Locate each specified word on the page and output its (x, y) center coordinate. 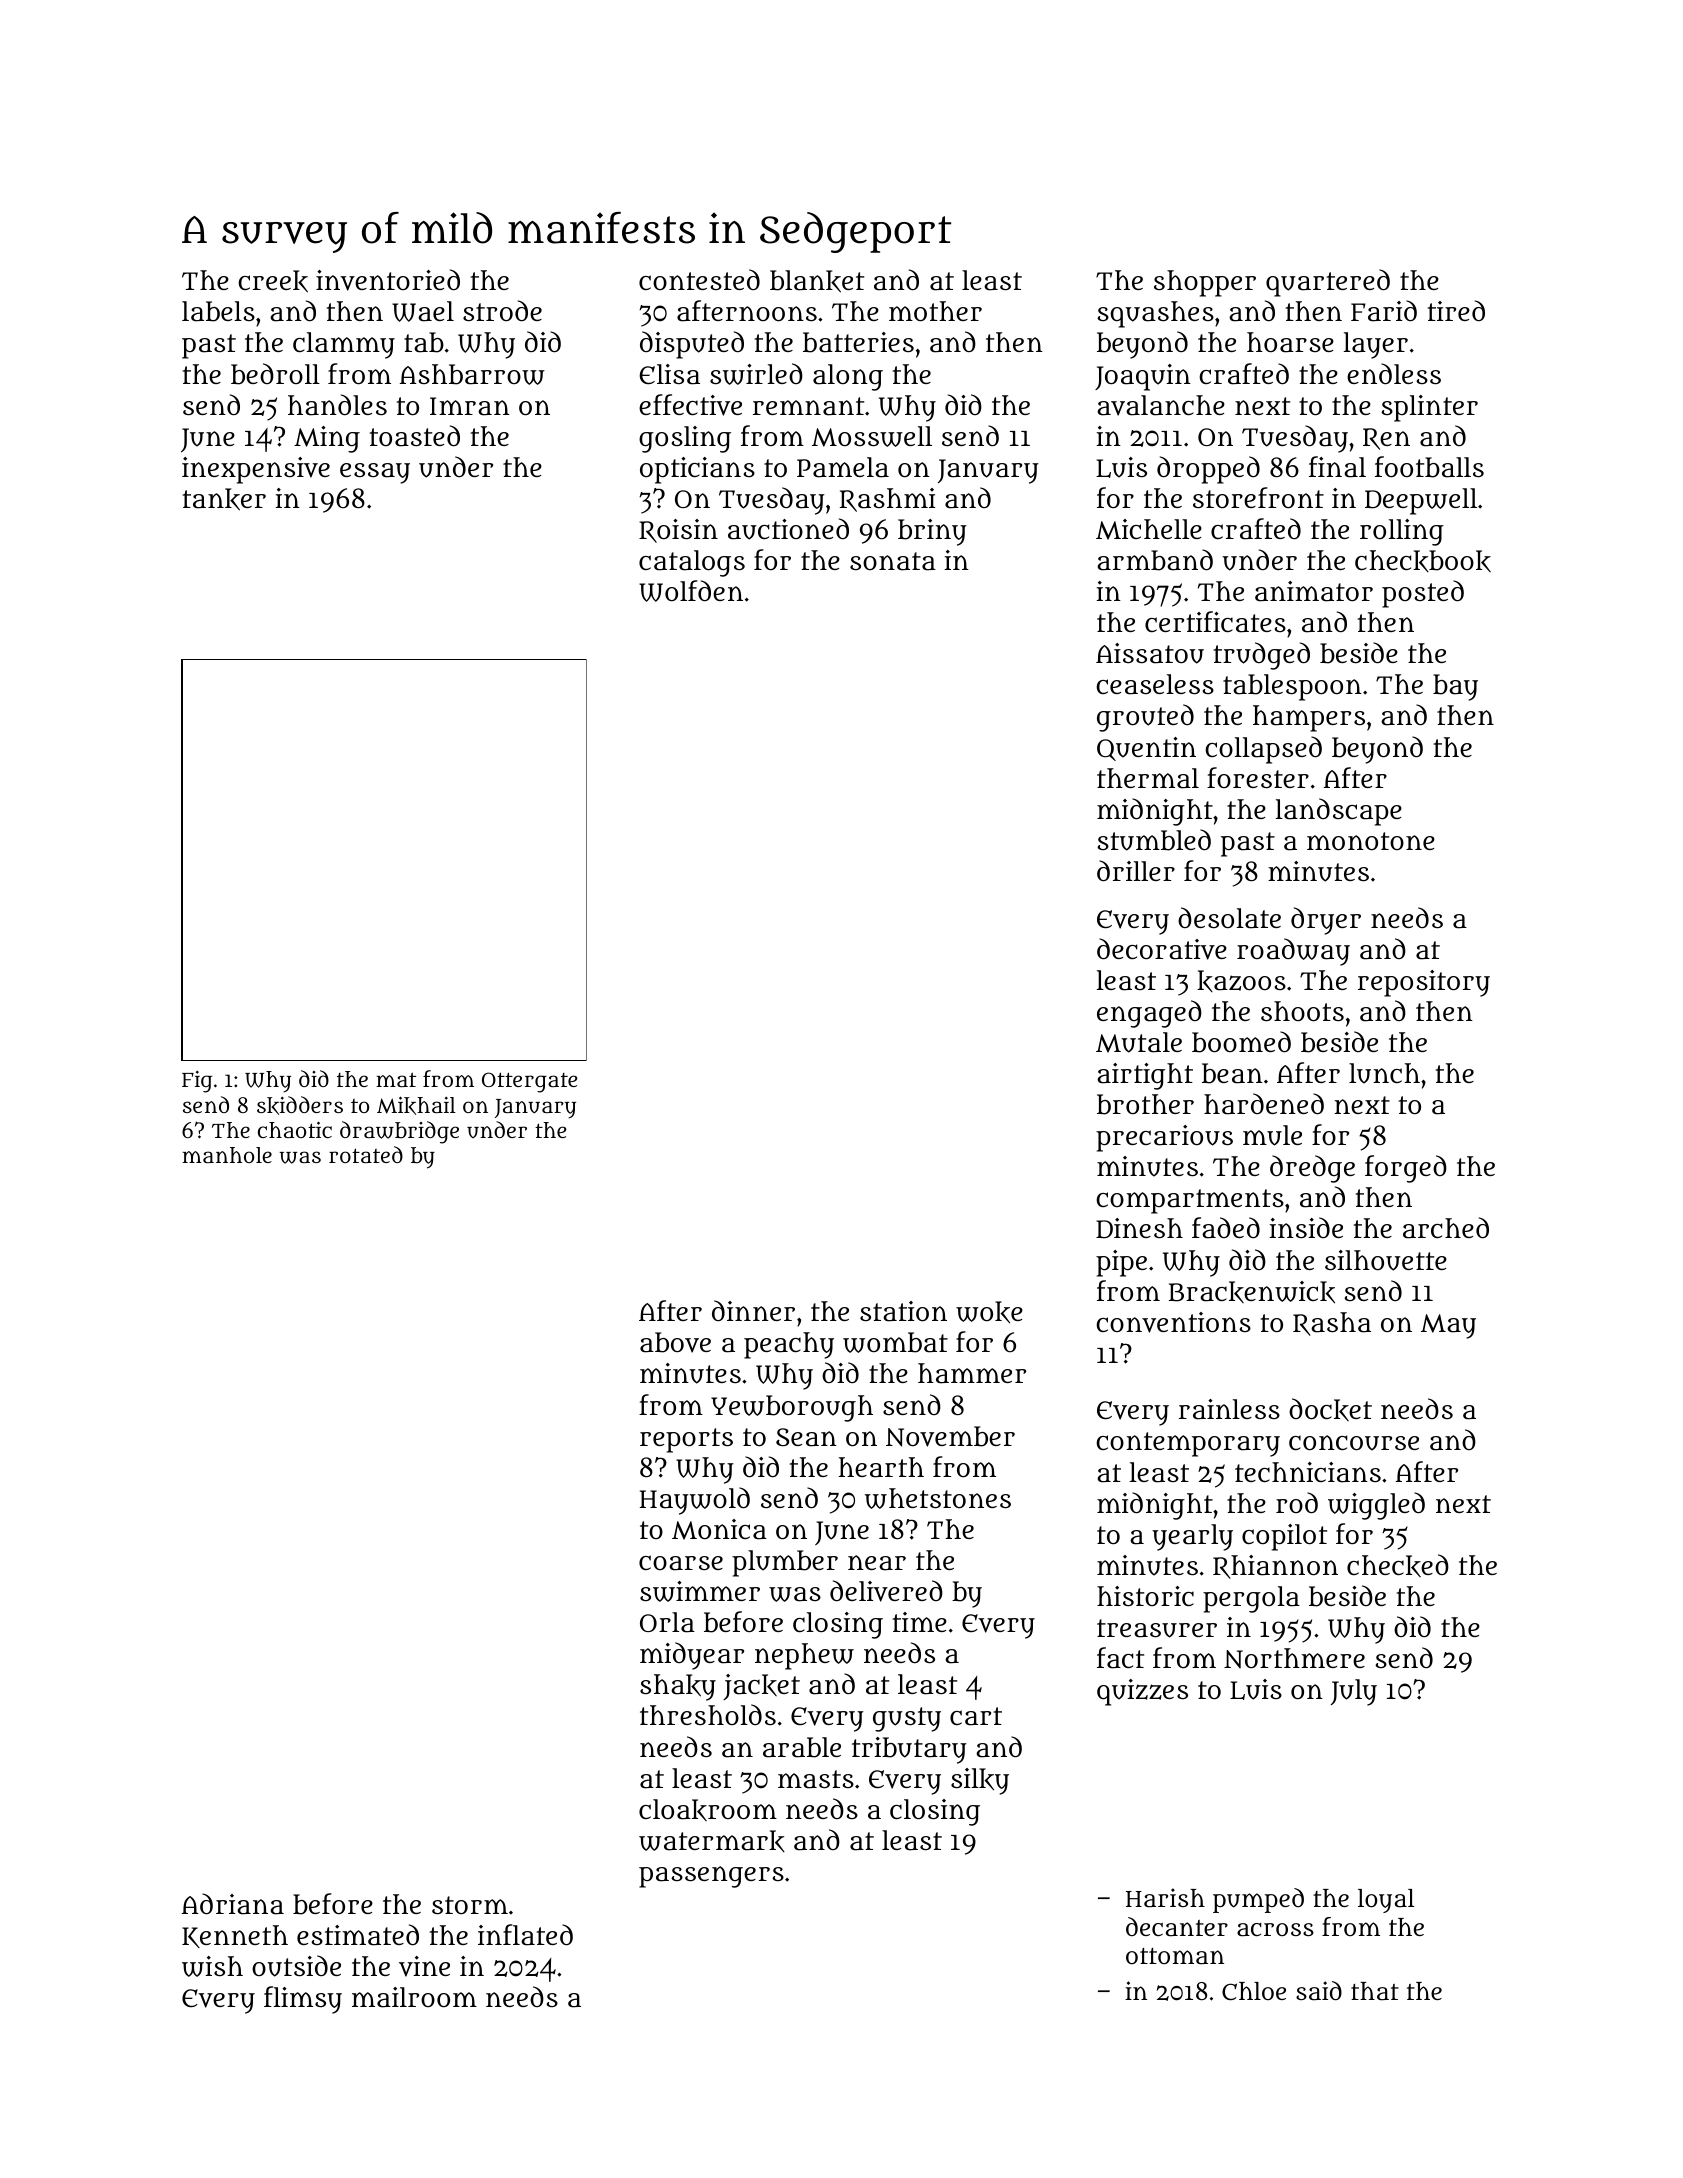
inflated (525, 1935)
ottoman (1175, 1956)
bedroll (275, 374)
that (1375, 1991)
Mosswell (872, 436)
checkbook (1423, 561)
